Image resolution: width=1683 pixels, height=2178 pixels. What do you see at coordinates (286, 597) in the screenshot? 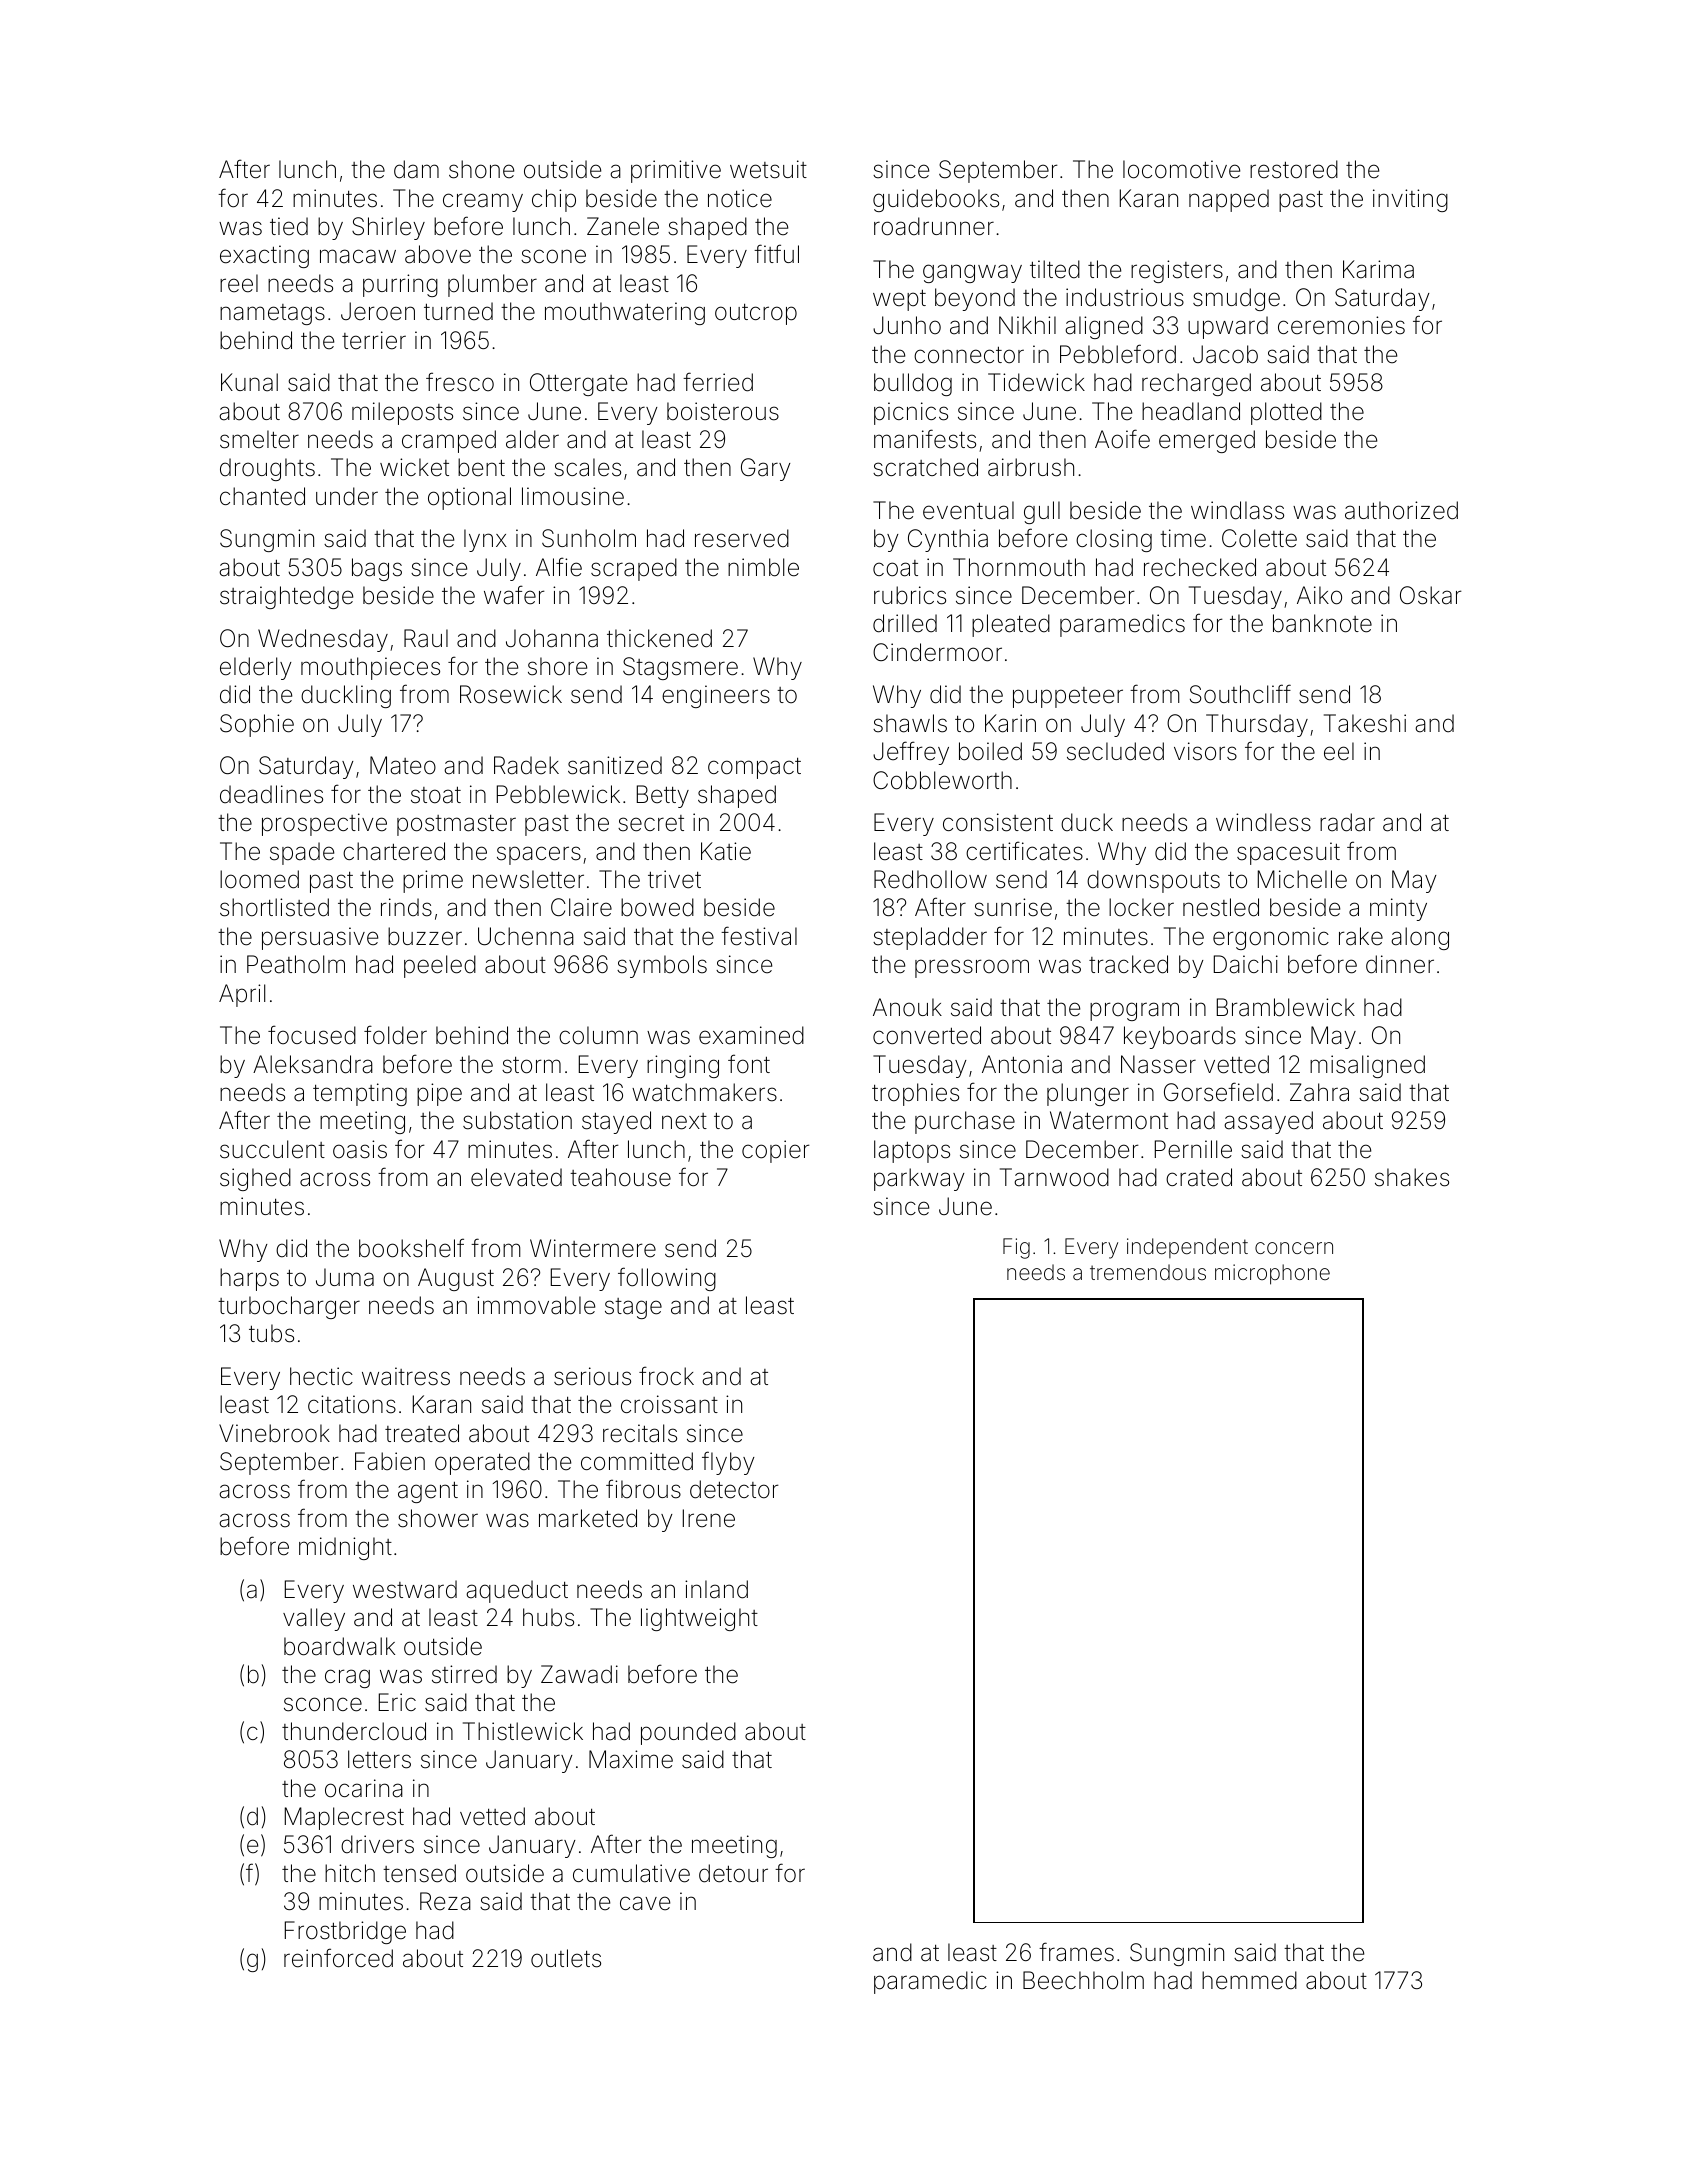
I see `straightedge` at bounding box center [286, 597].
